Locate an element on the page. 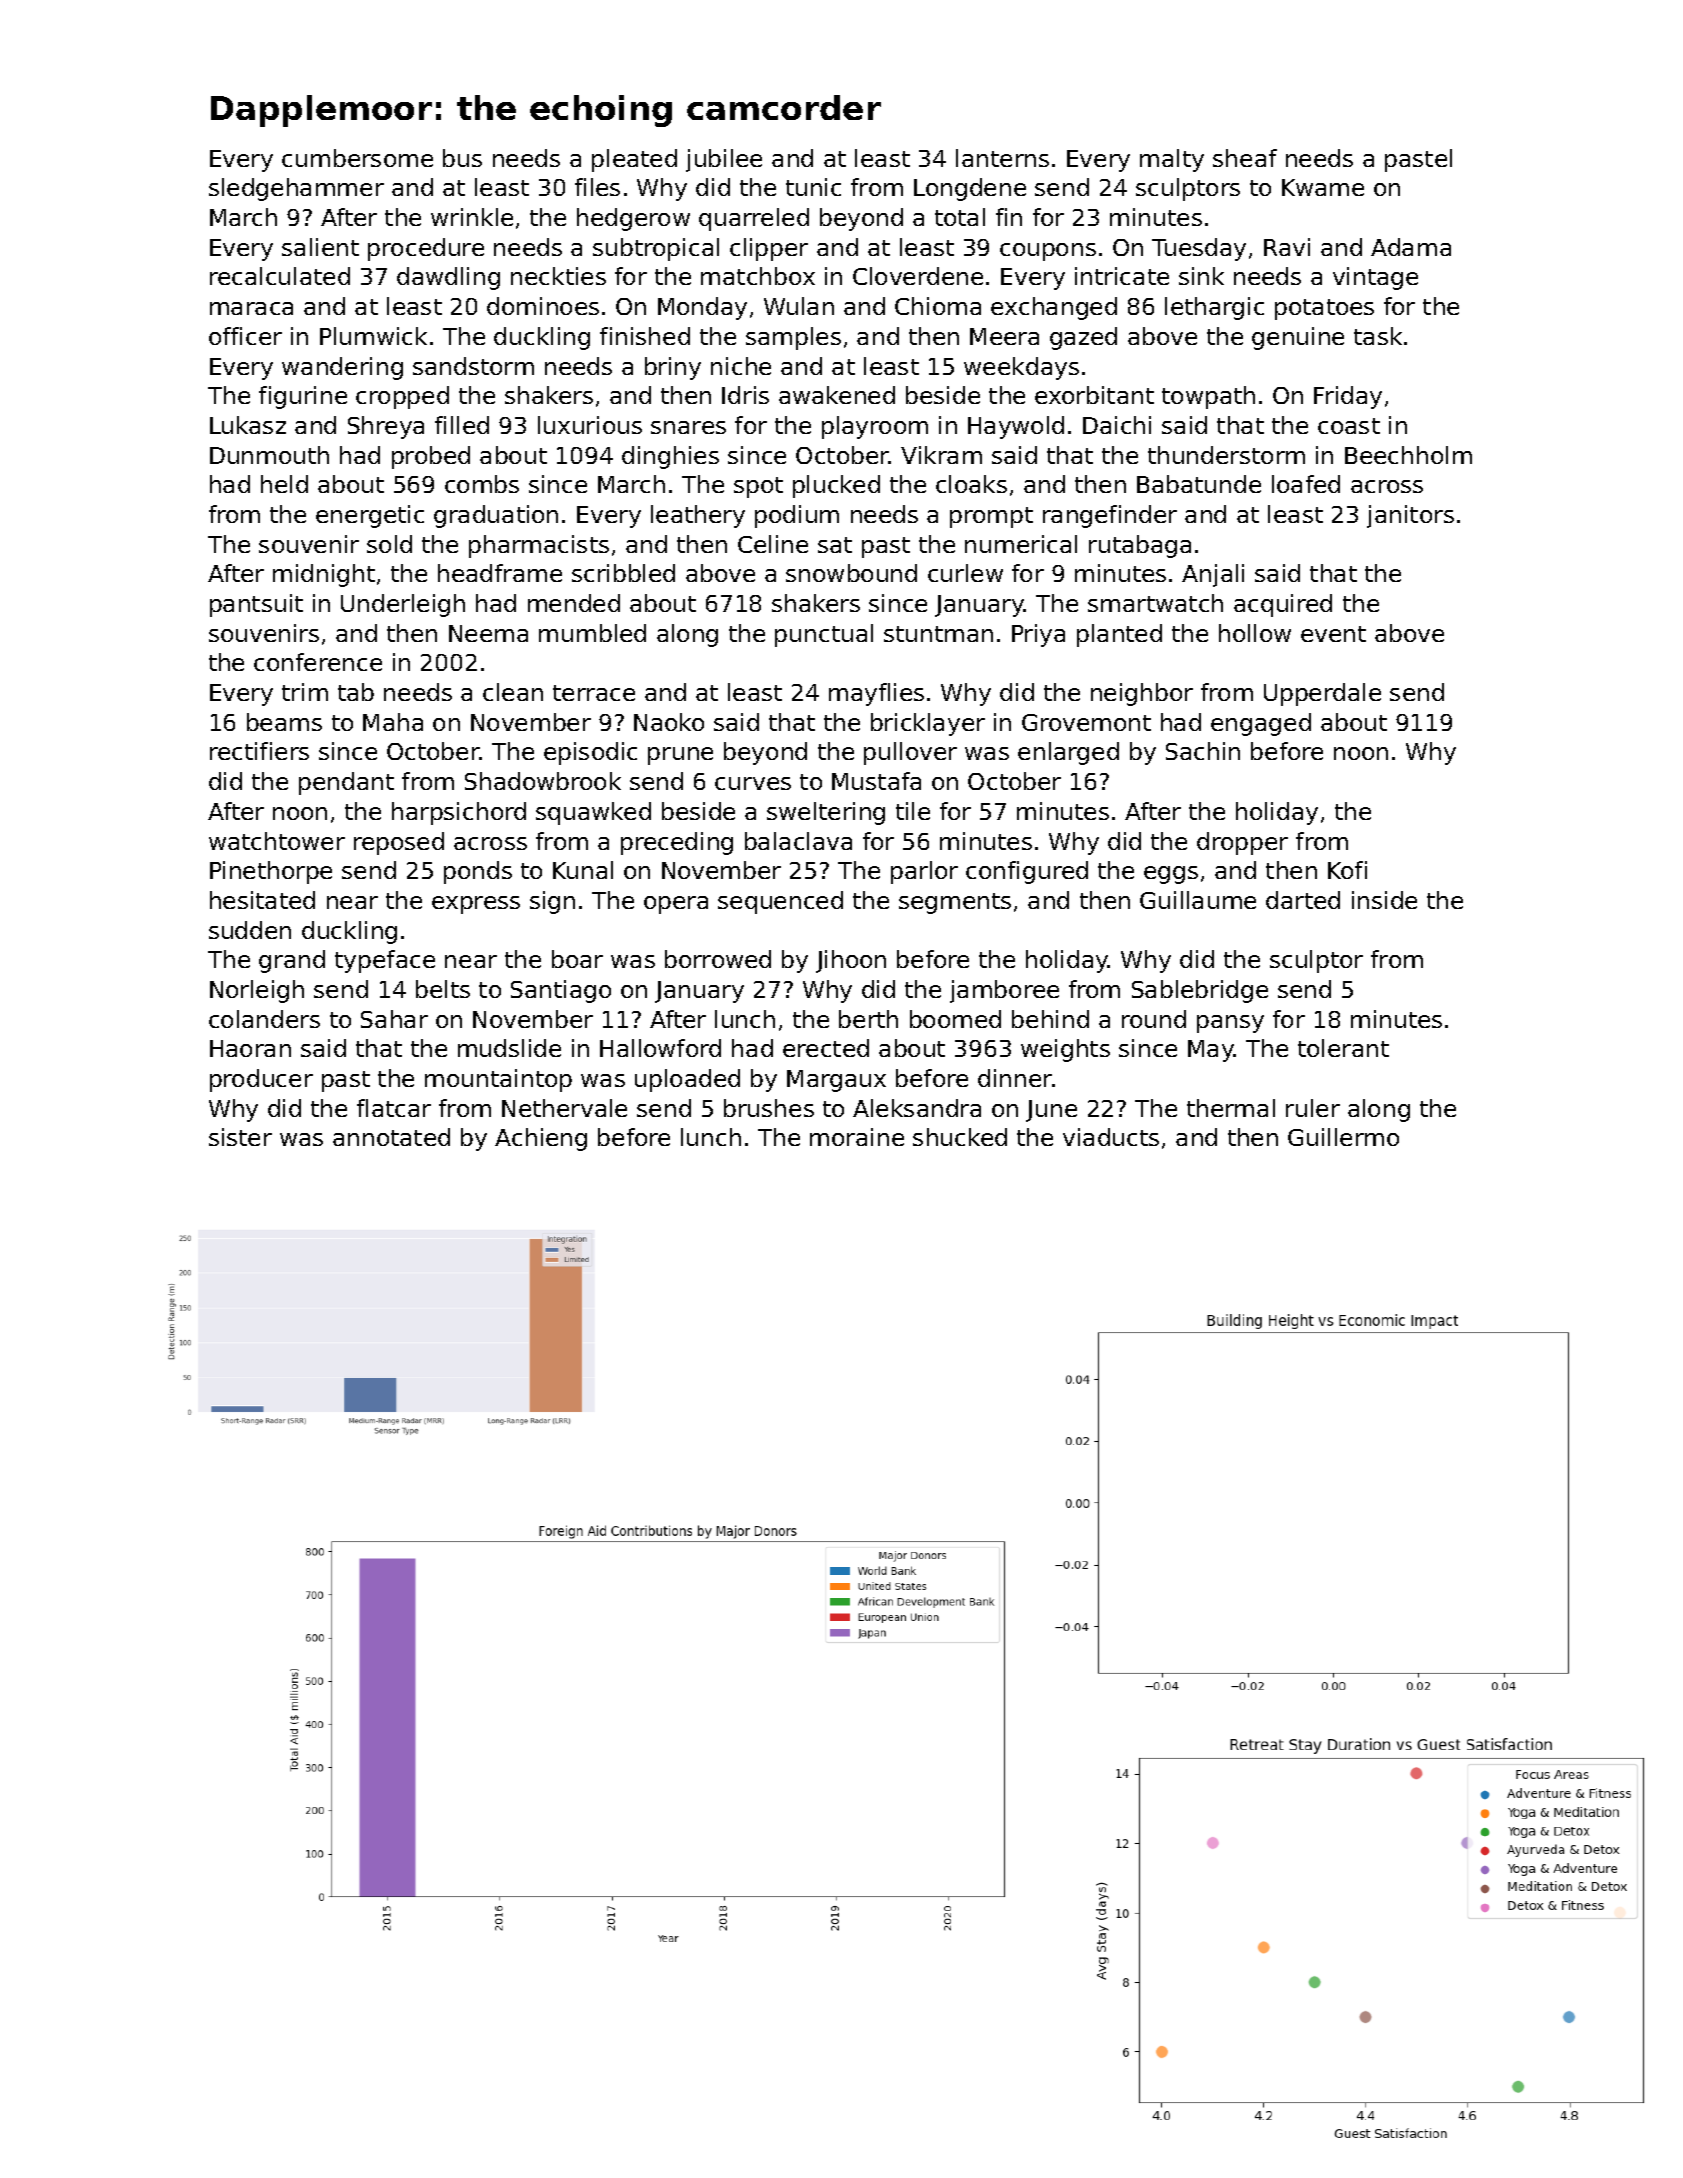  pleated is located at coordinates (634, 160).
